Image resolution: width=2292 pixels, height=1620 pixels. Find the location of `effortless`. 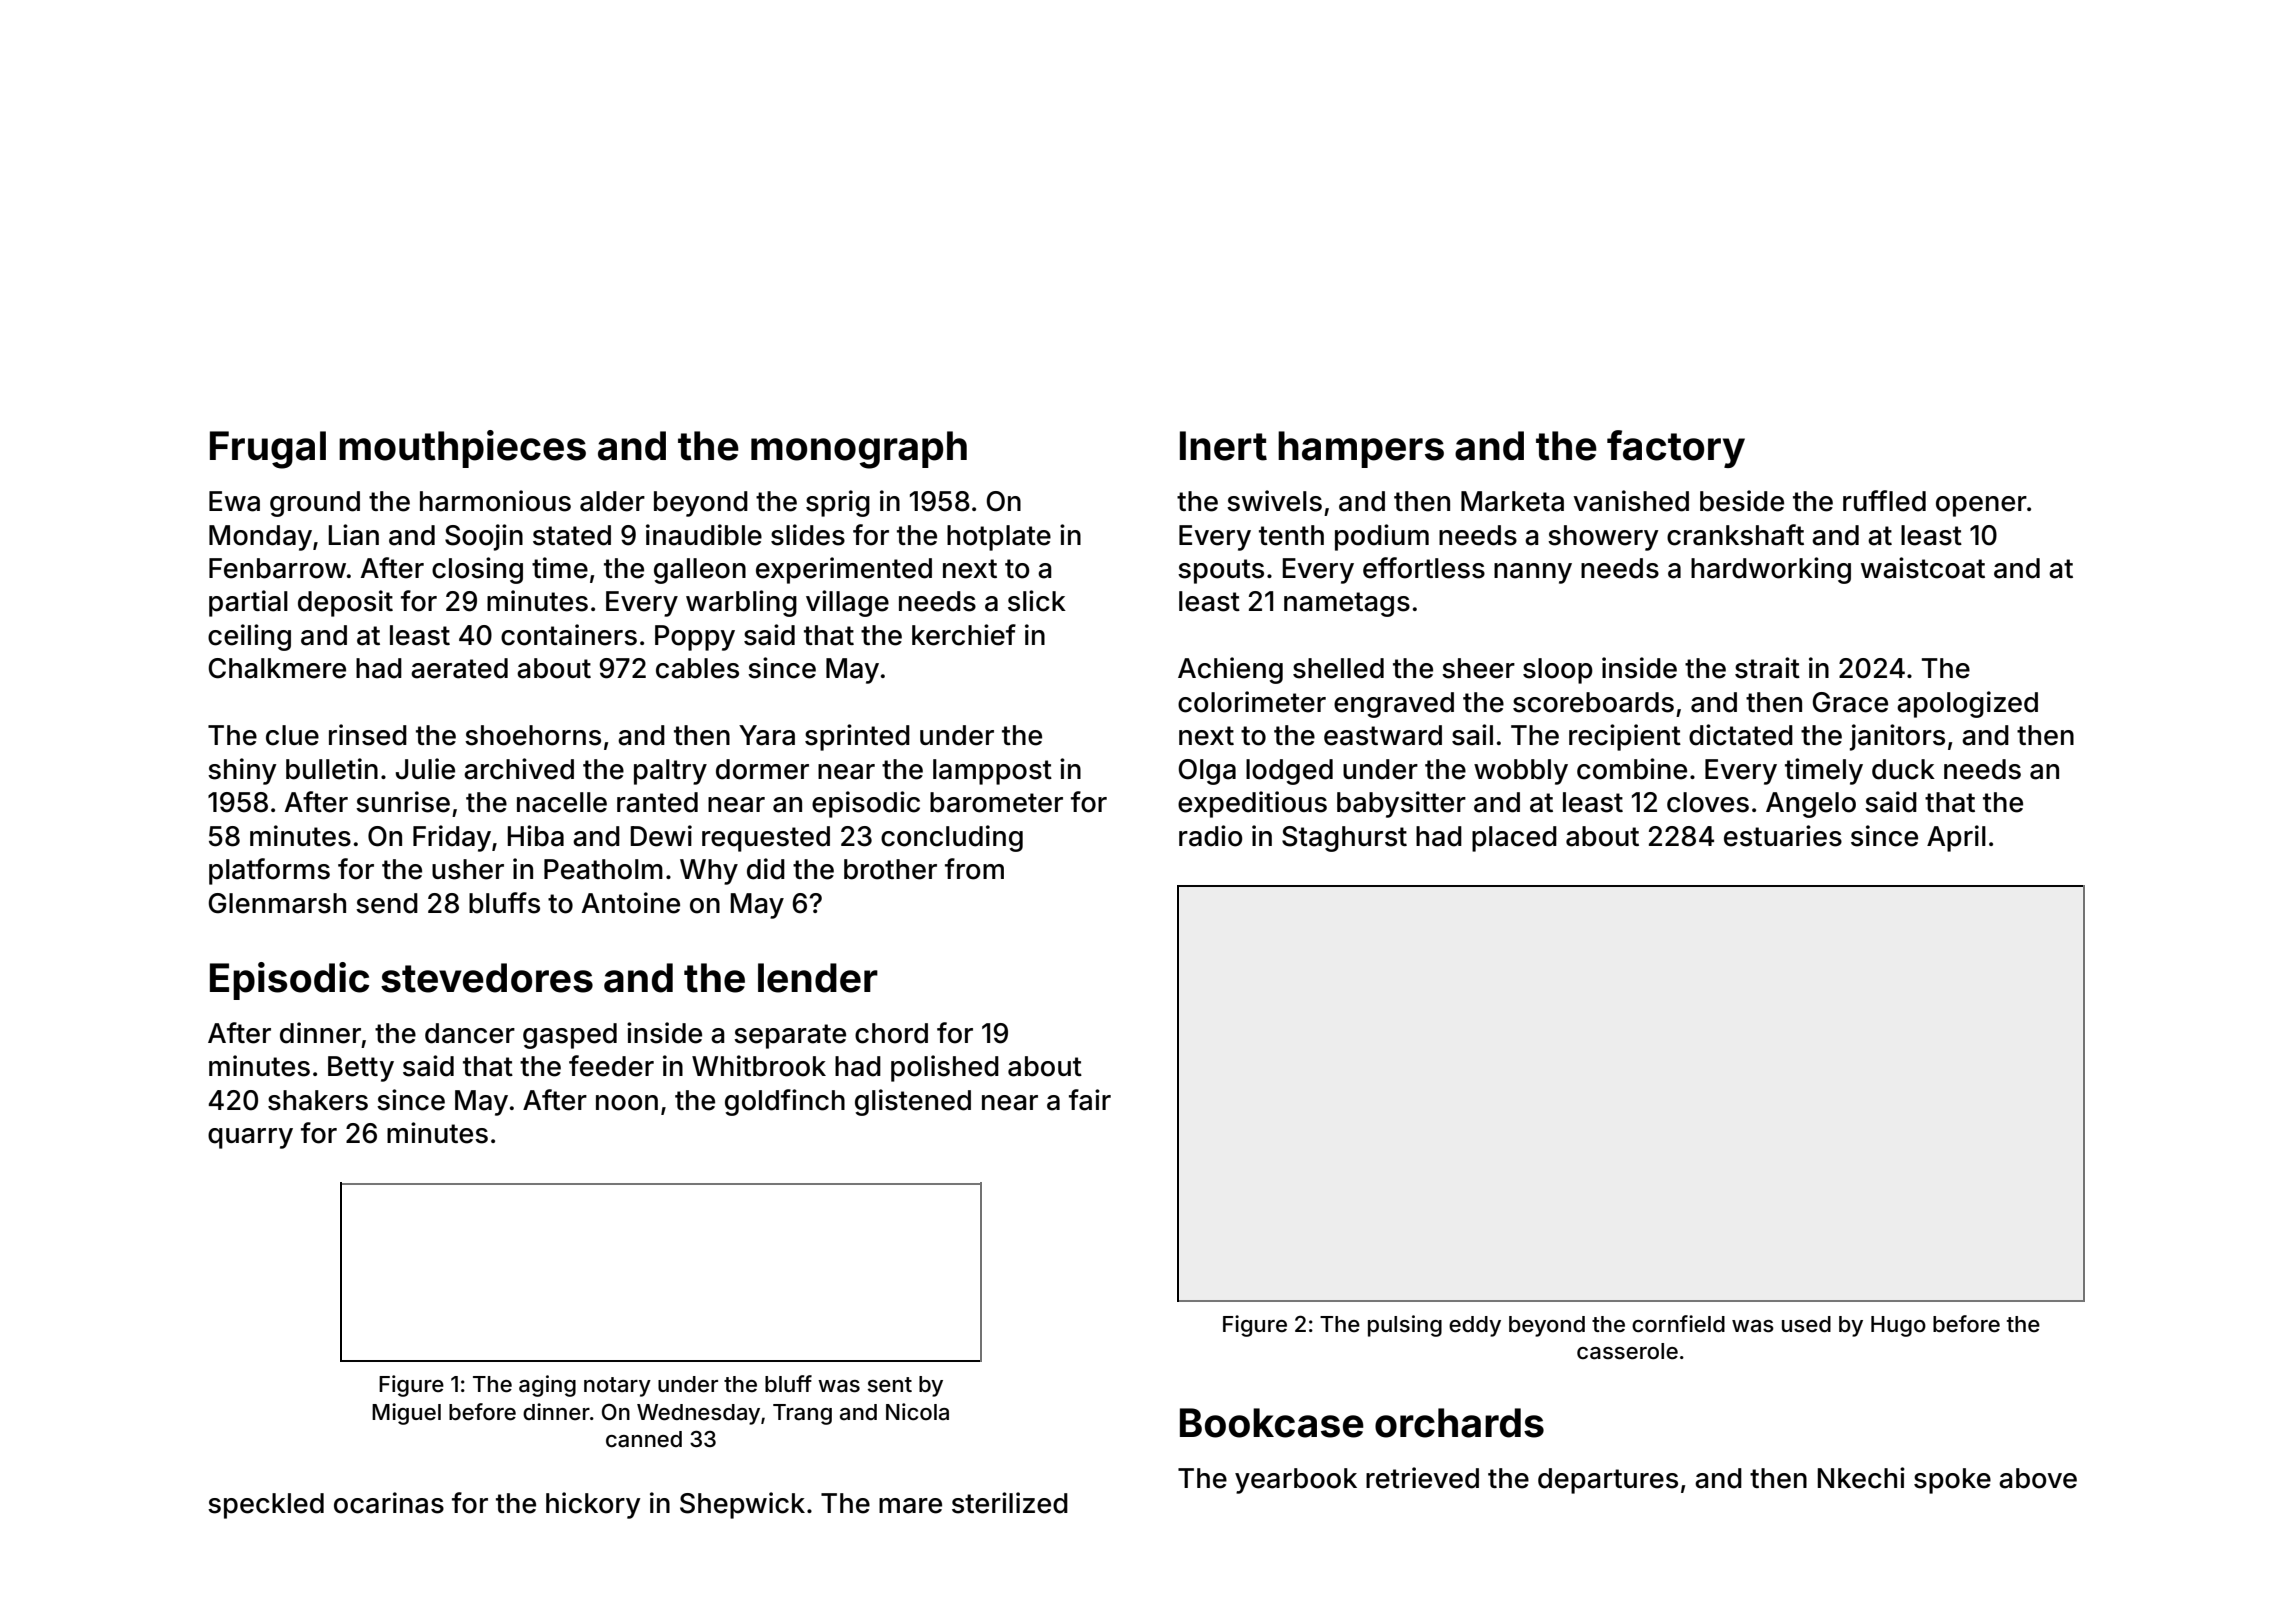

effortless is located at coordinates (1424, 568).
